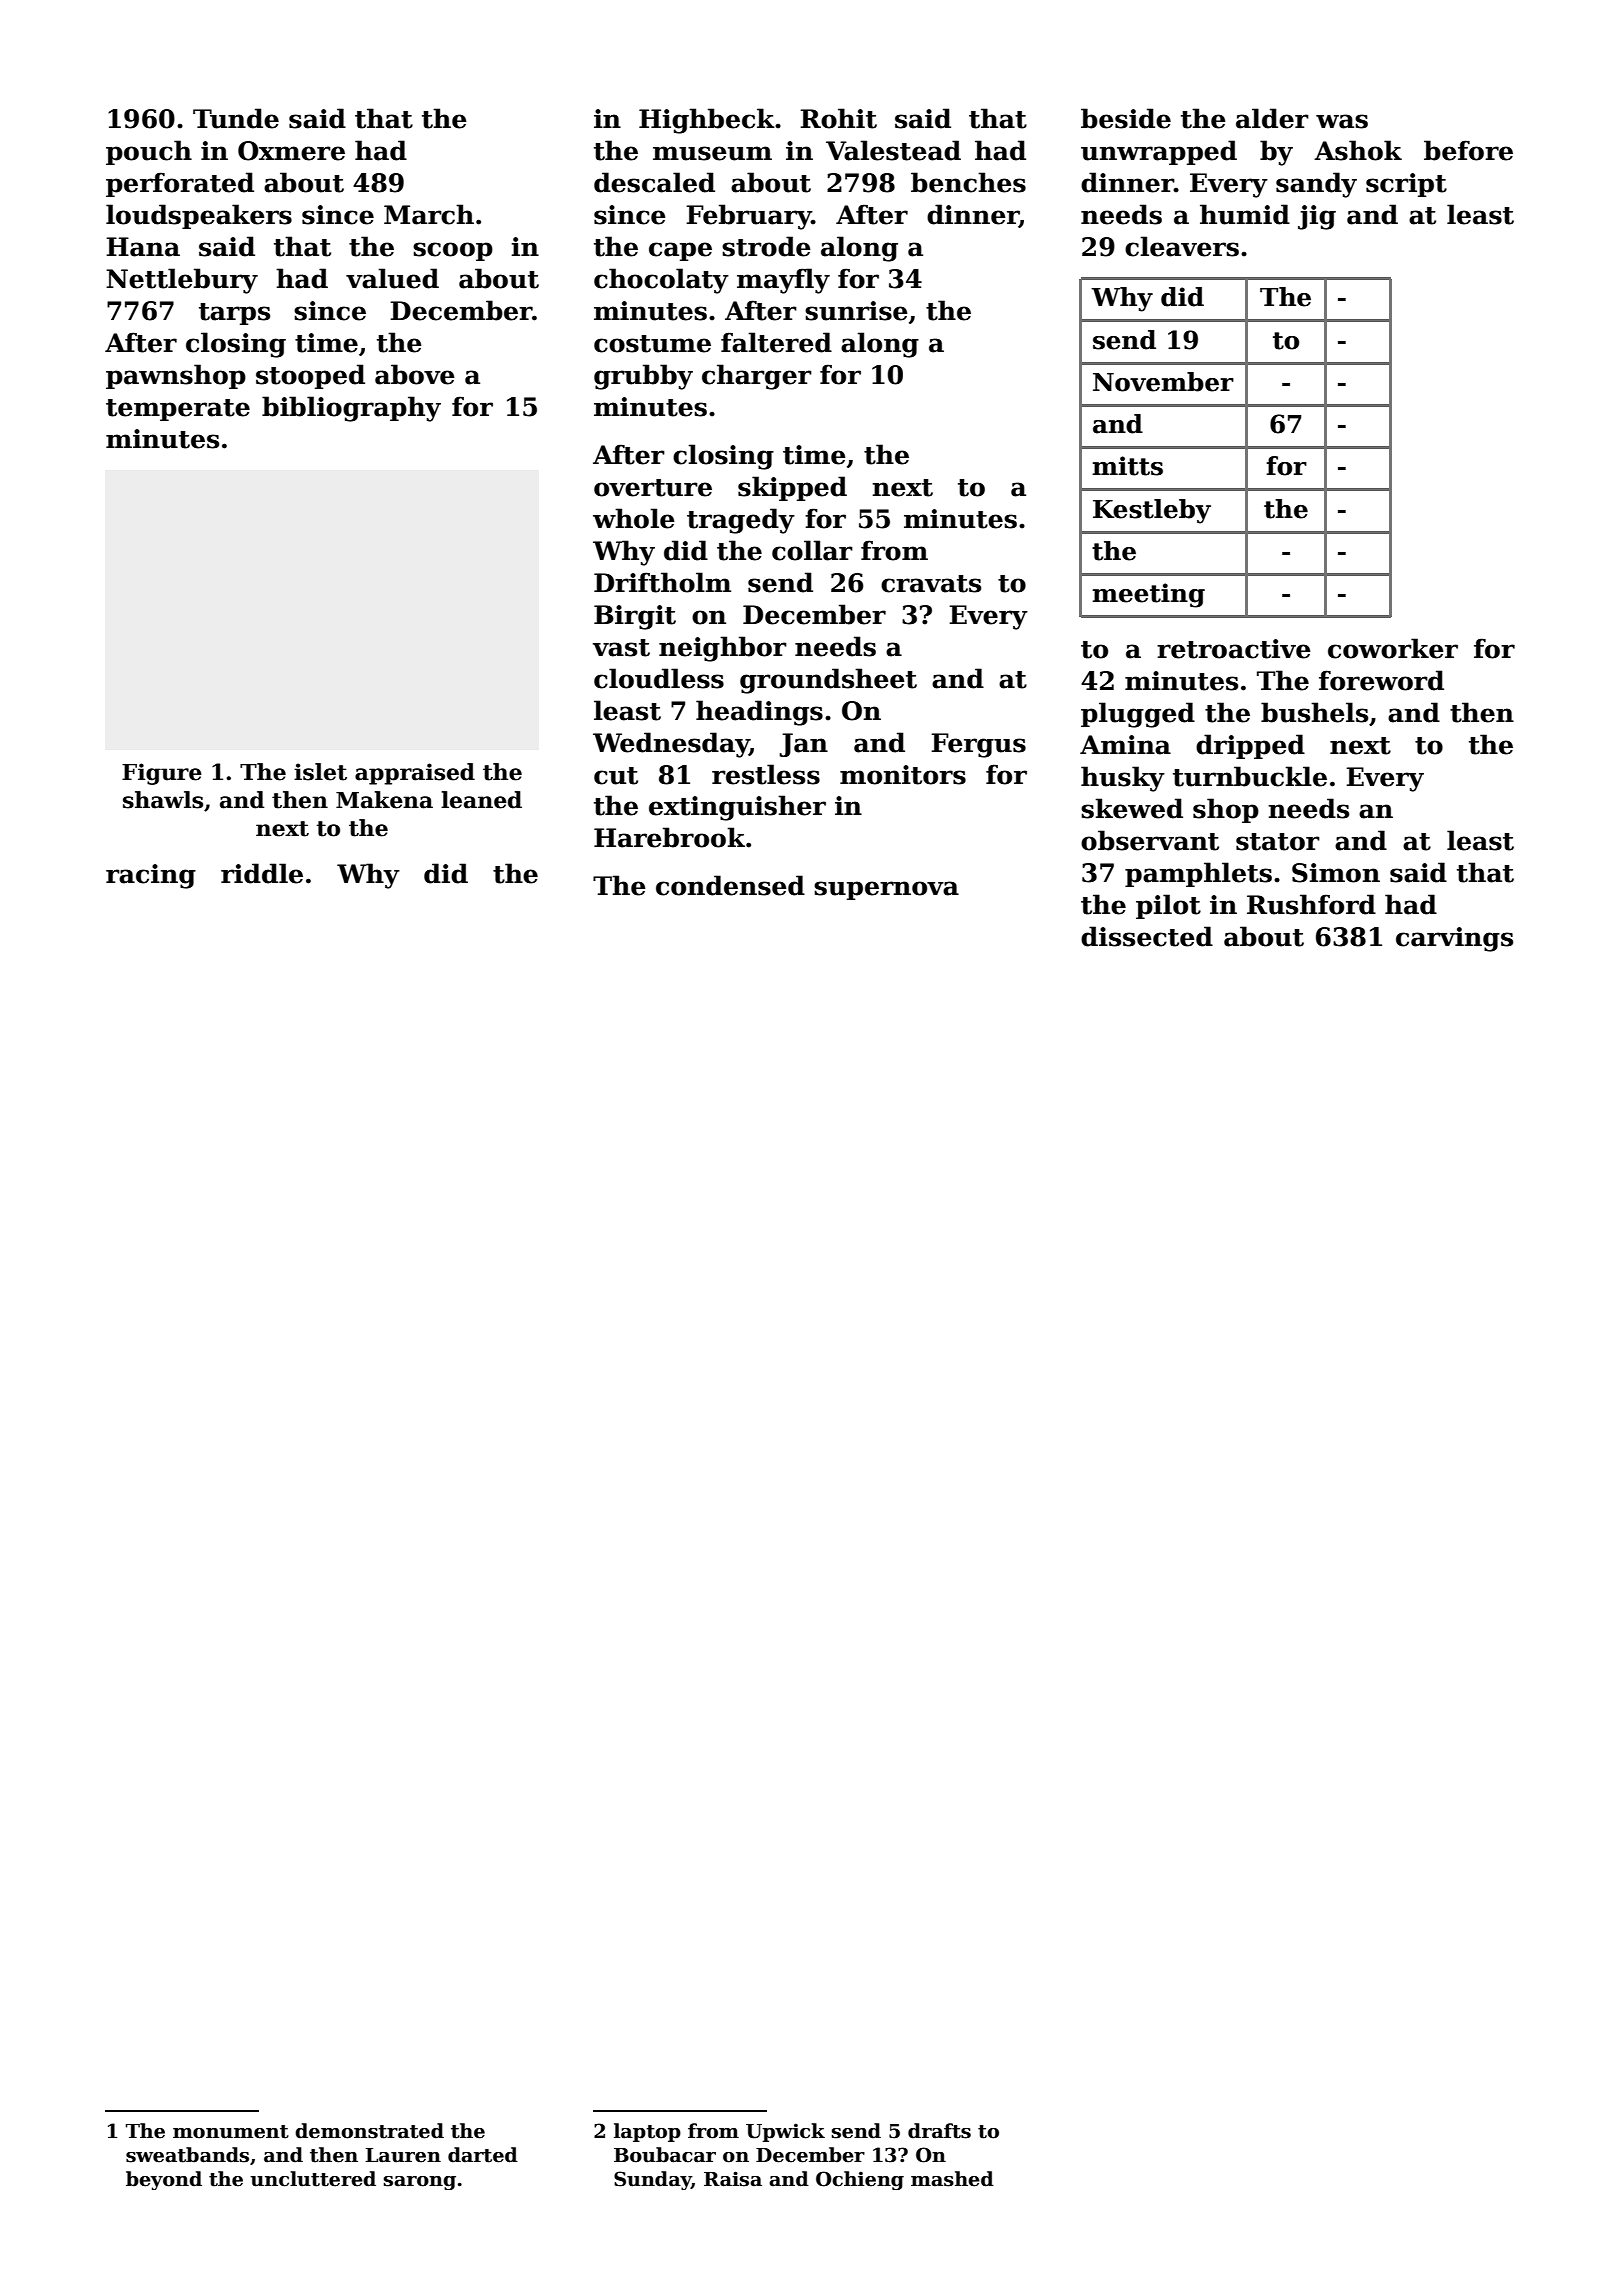 Image resolution: width=1620 pixels, height=2292 pixels. What do you see at coordinates (939, 2131) in the screenshot?
I see `drafts` at bounding box center [939, 2131].
